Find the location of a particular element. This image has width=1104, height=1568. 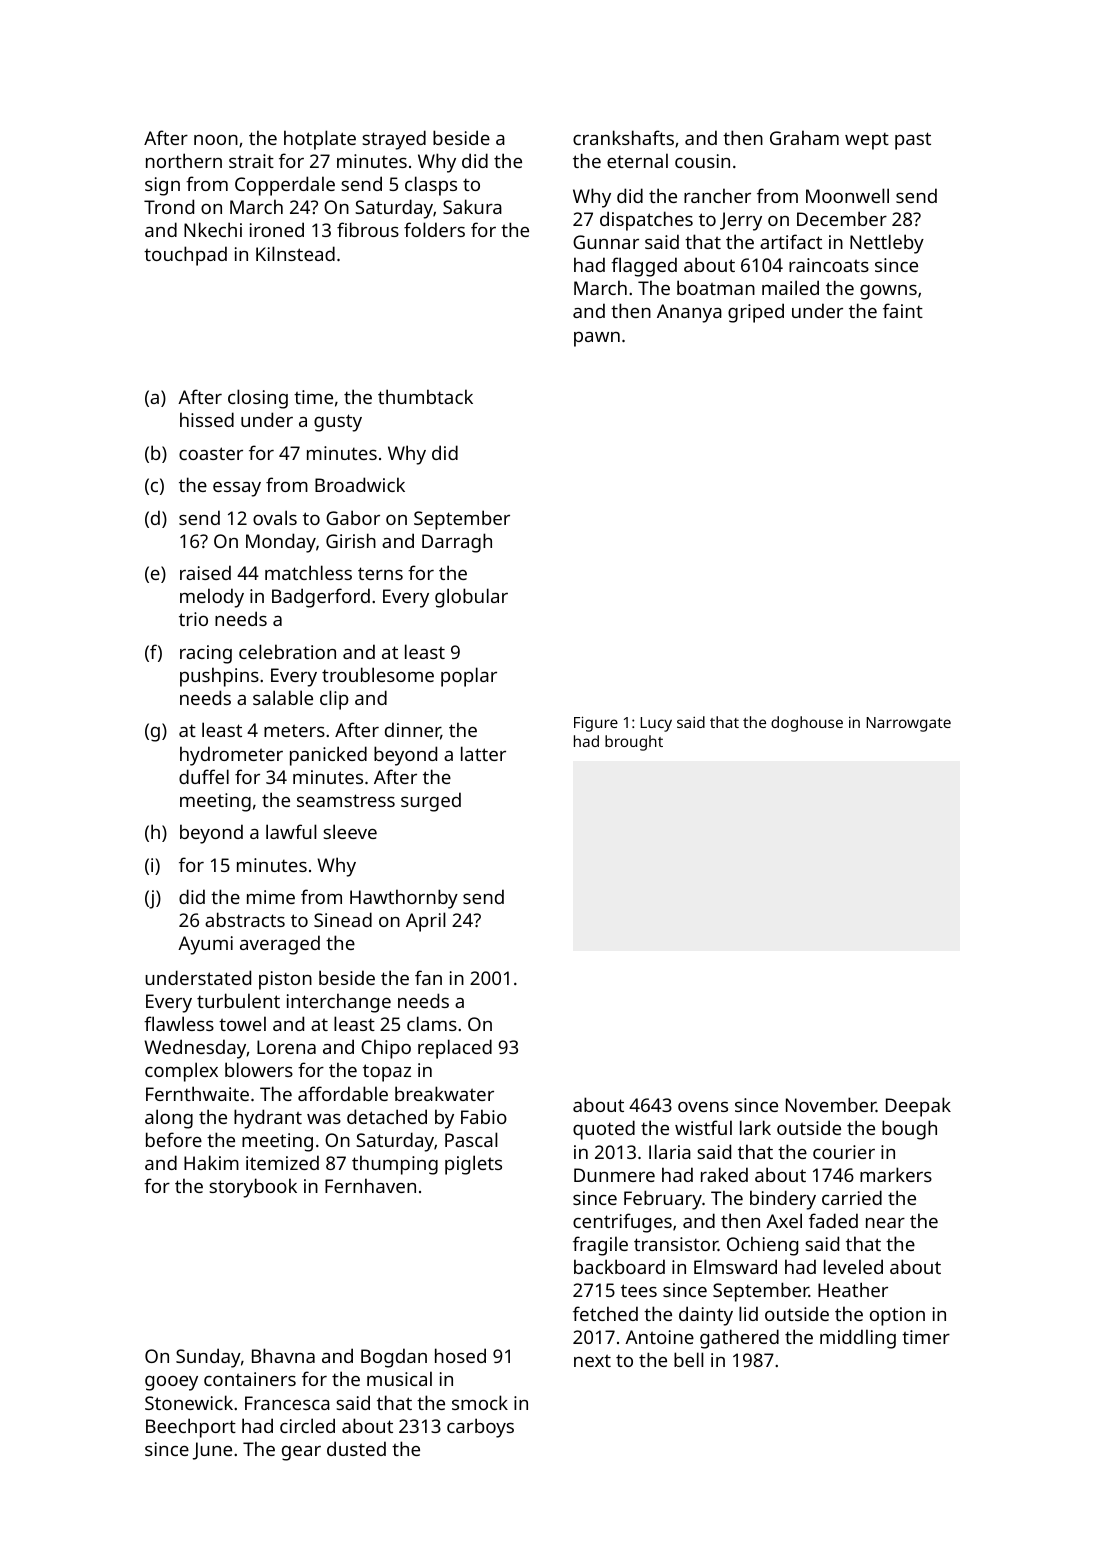

crankshafts is located at coordinates (623, 137).
